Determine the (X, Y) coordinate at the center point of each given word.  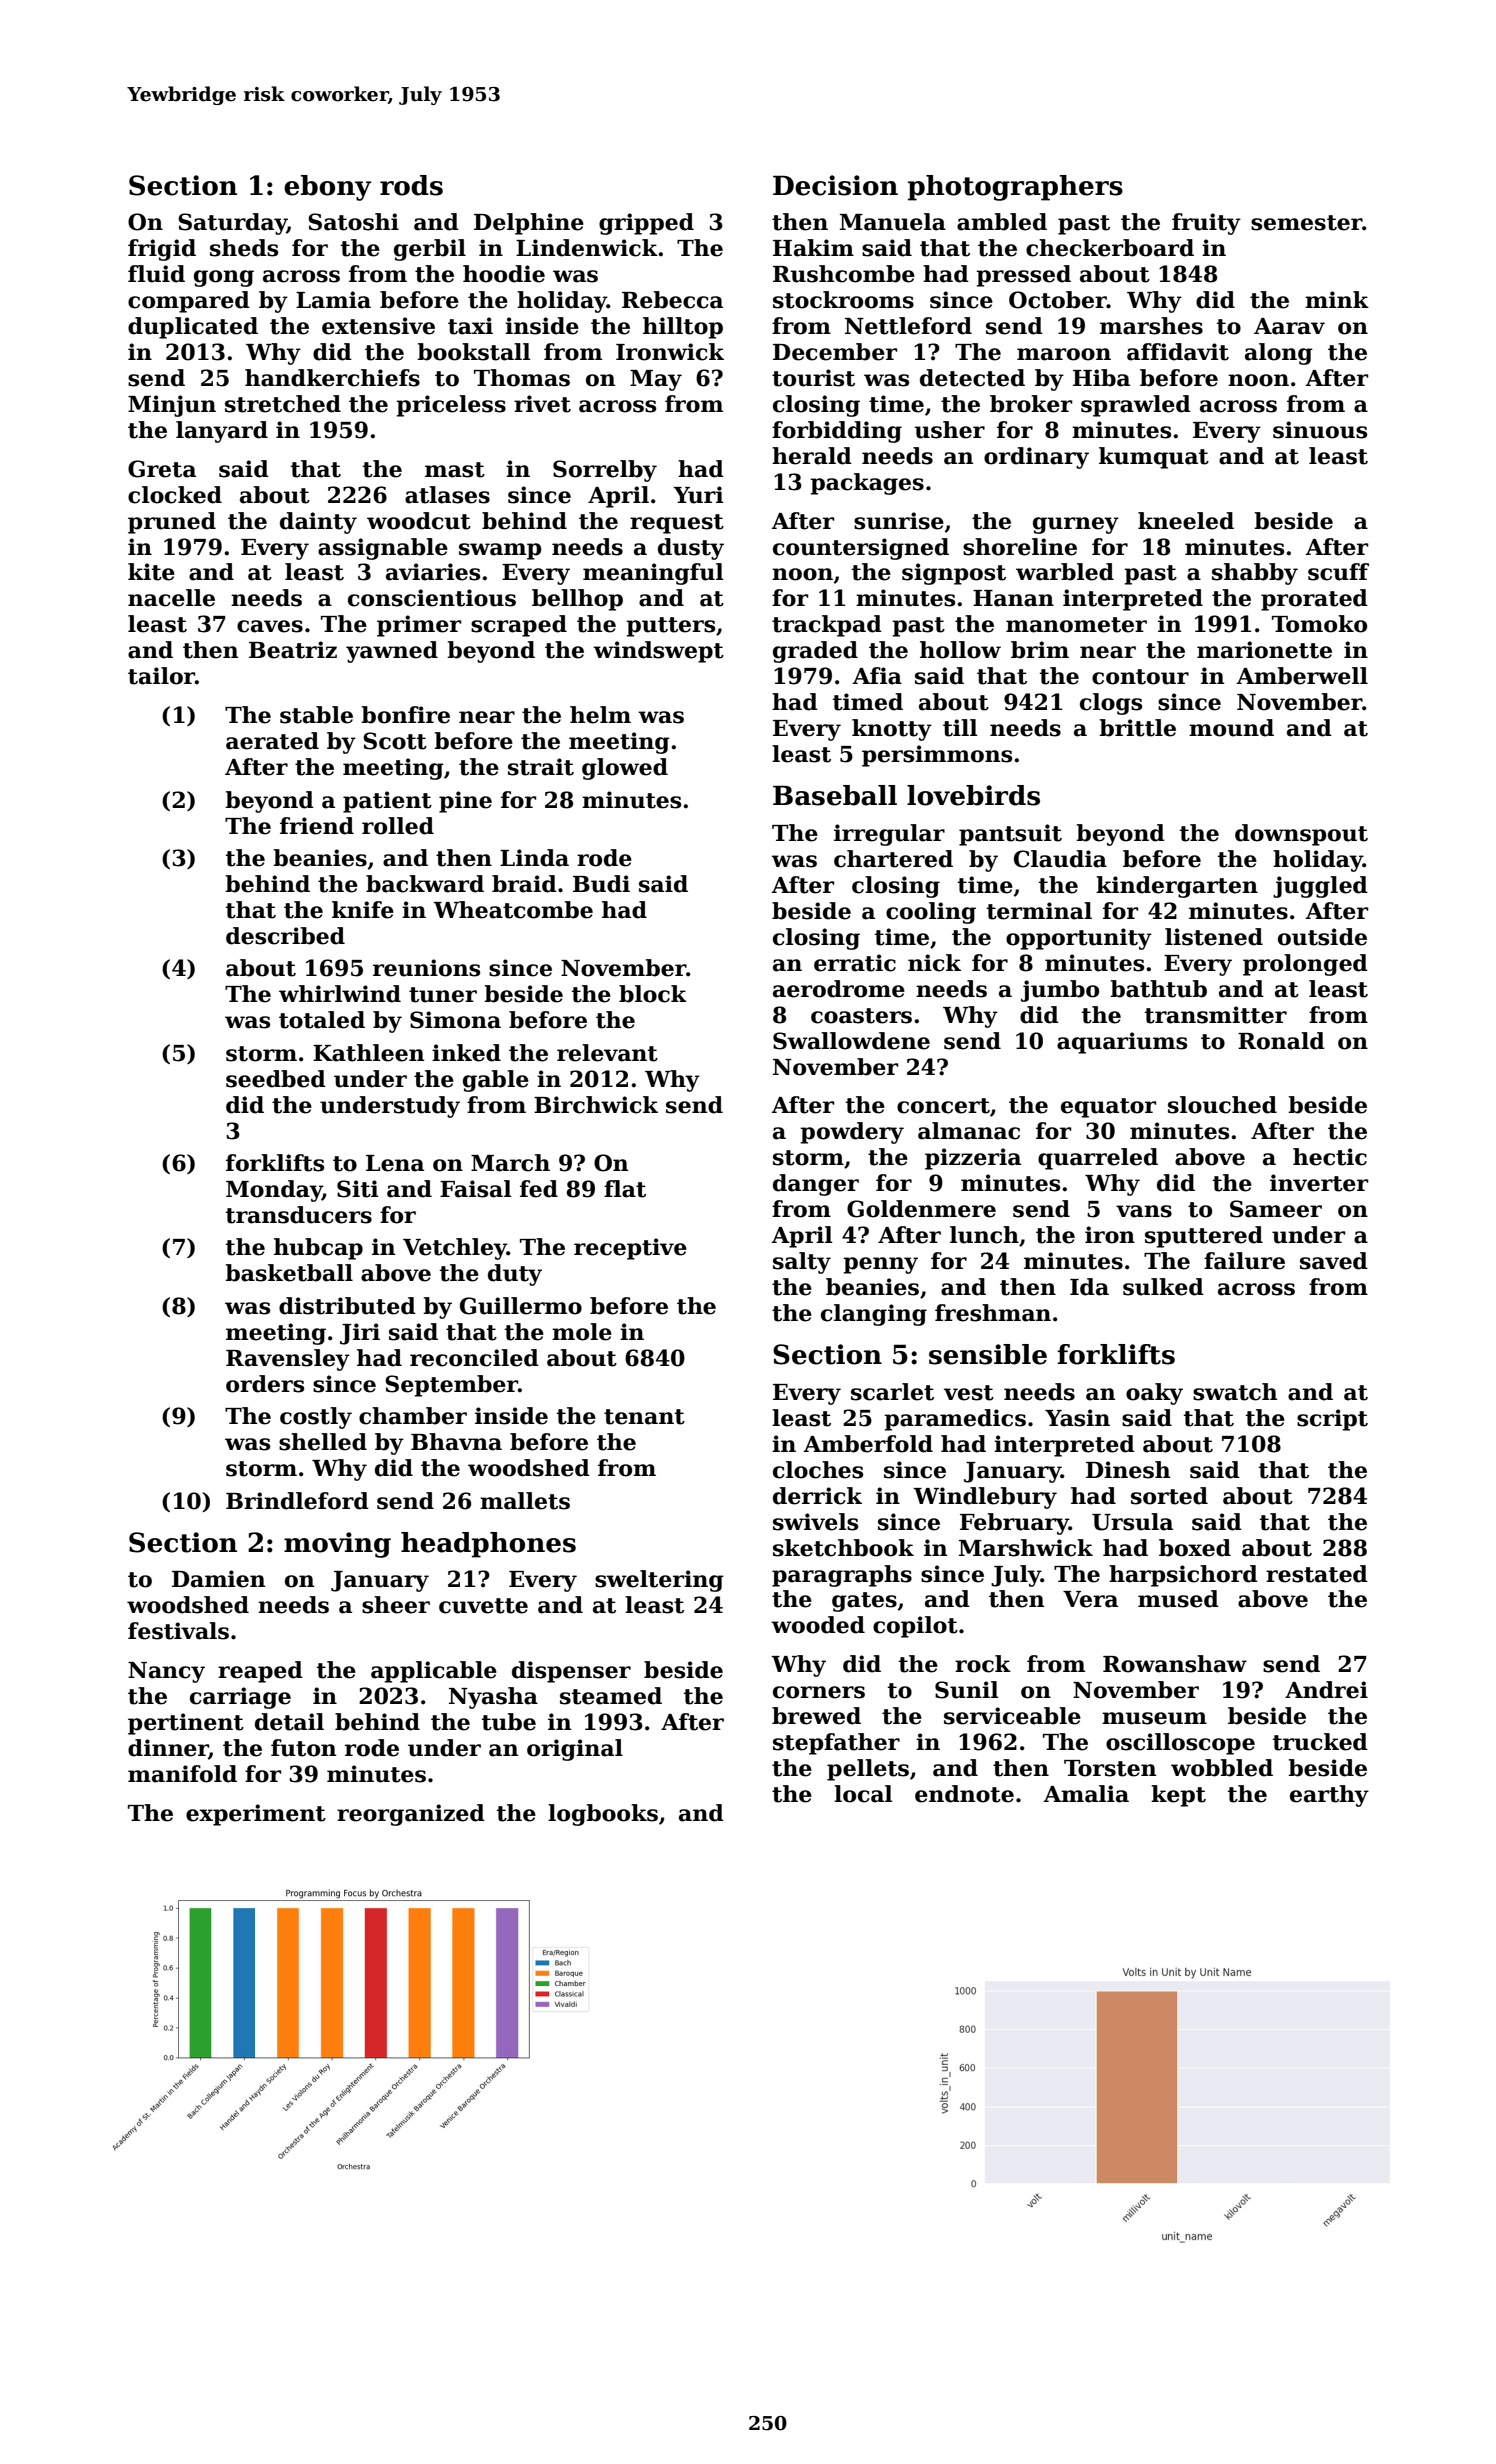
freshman (993, 1313)
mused (1178, 1599)
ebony (328, 188)
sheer (396, 1605)
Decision (835, 185)
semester (1306, 223)
